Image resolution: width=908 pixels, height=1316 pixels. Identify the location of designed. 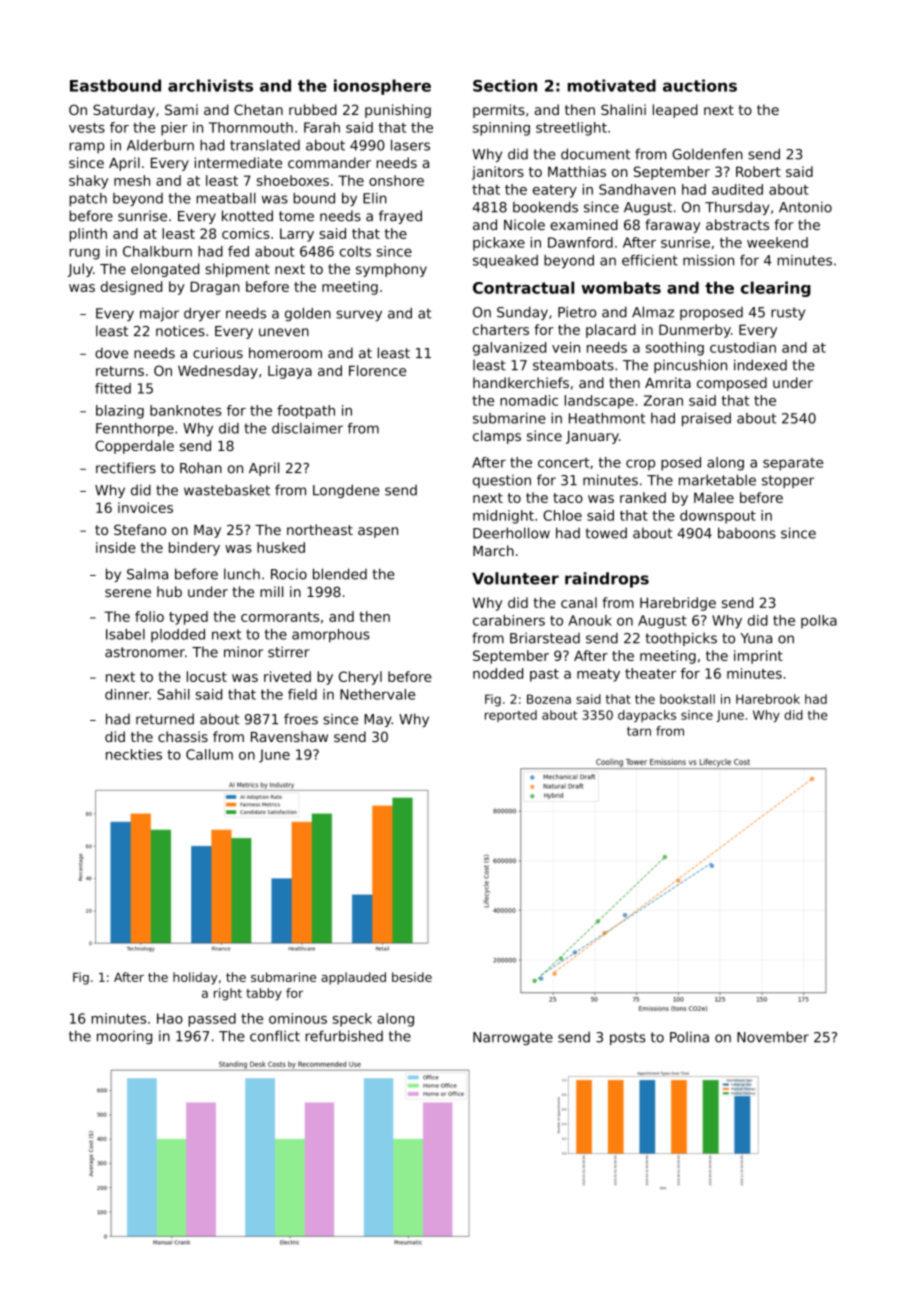
(131, 288).
